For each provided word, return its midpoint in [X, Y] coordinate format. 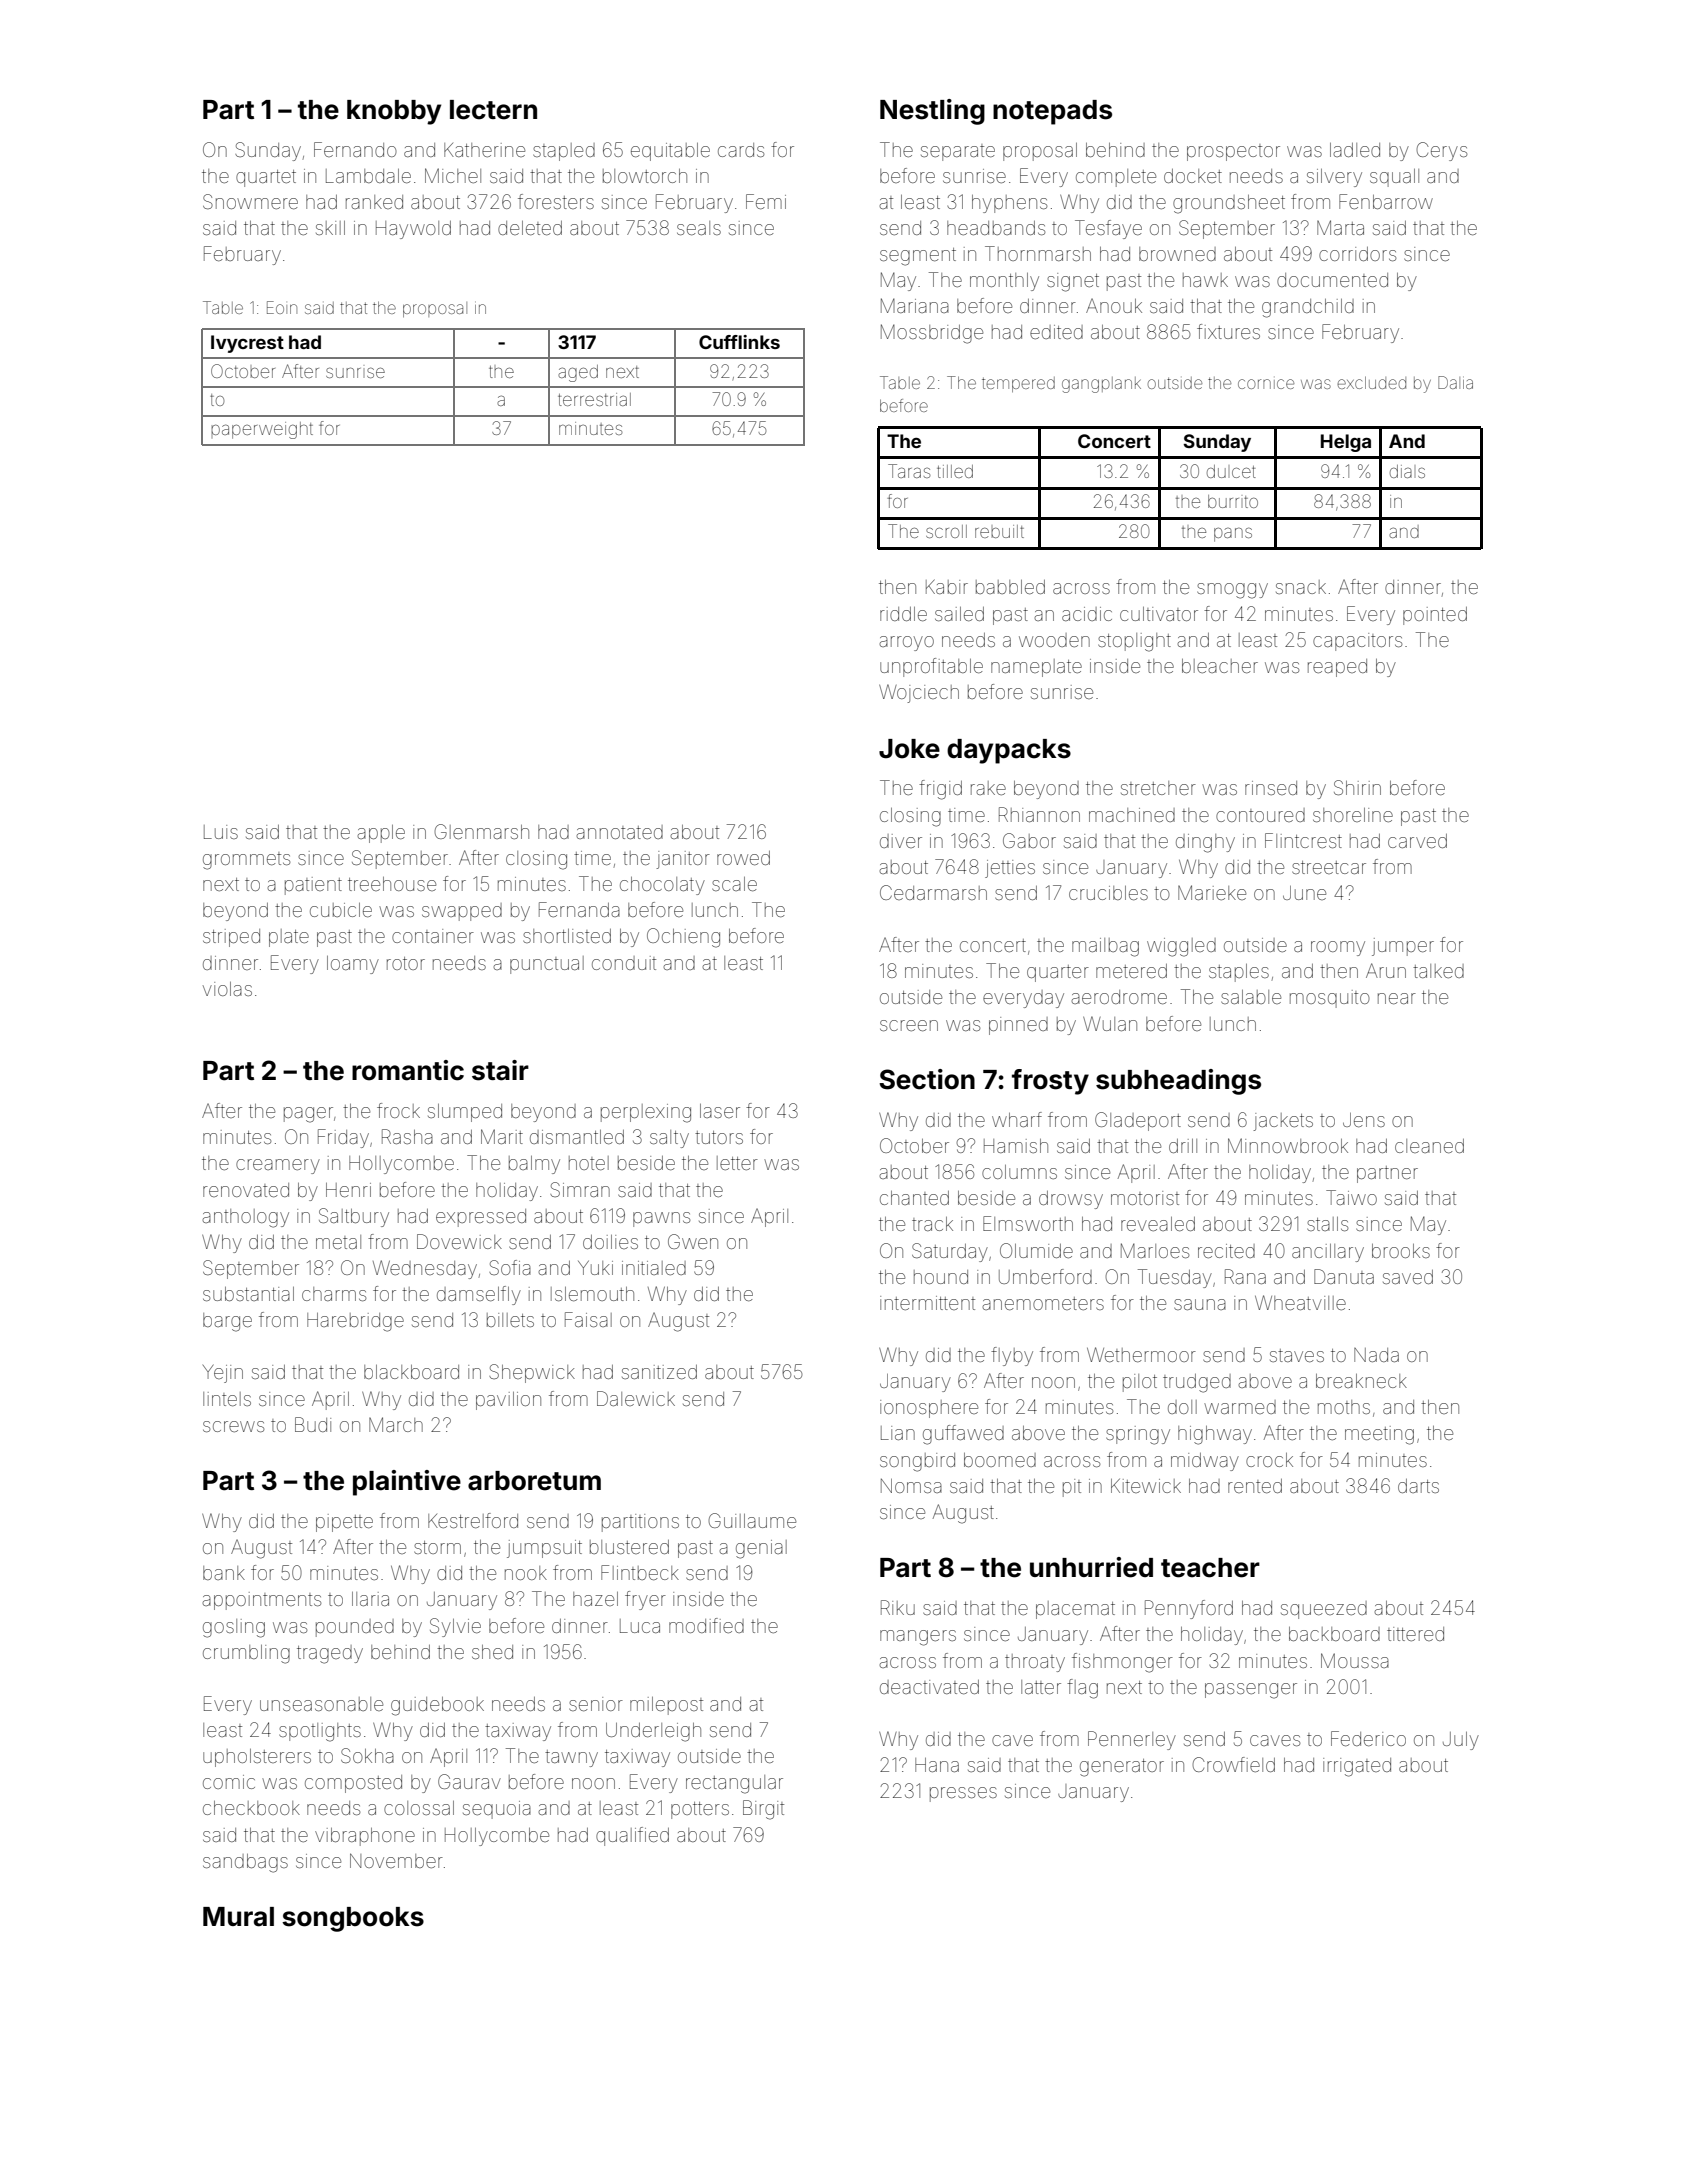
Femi [766, 201]
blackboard [411, 1372]
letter [737, 1163]
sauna [1200, 1304]
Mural [238, 1917]
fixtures [1228, 331]
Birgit [763, 1810]
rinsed [1271, 788]
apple [381, 834]
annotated [619, 832]
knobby [394, 112]
